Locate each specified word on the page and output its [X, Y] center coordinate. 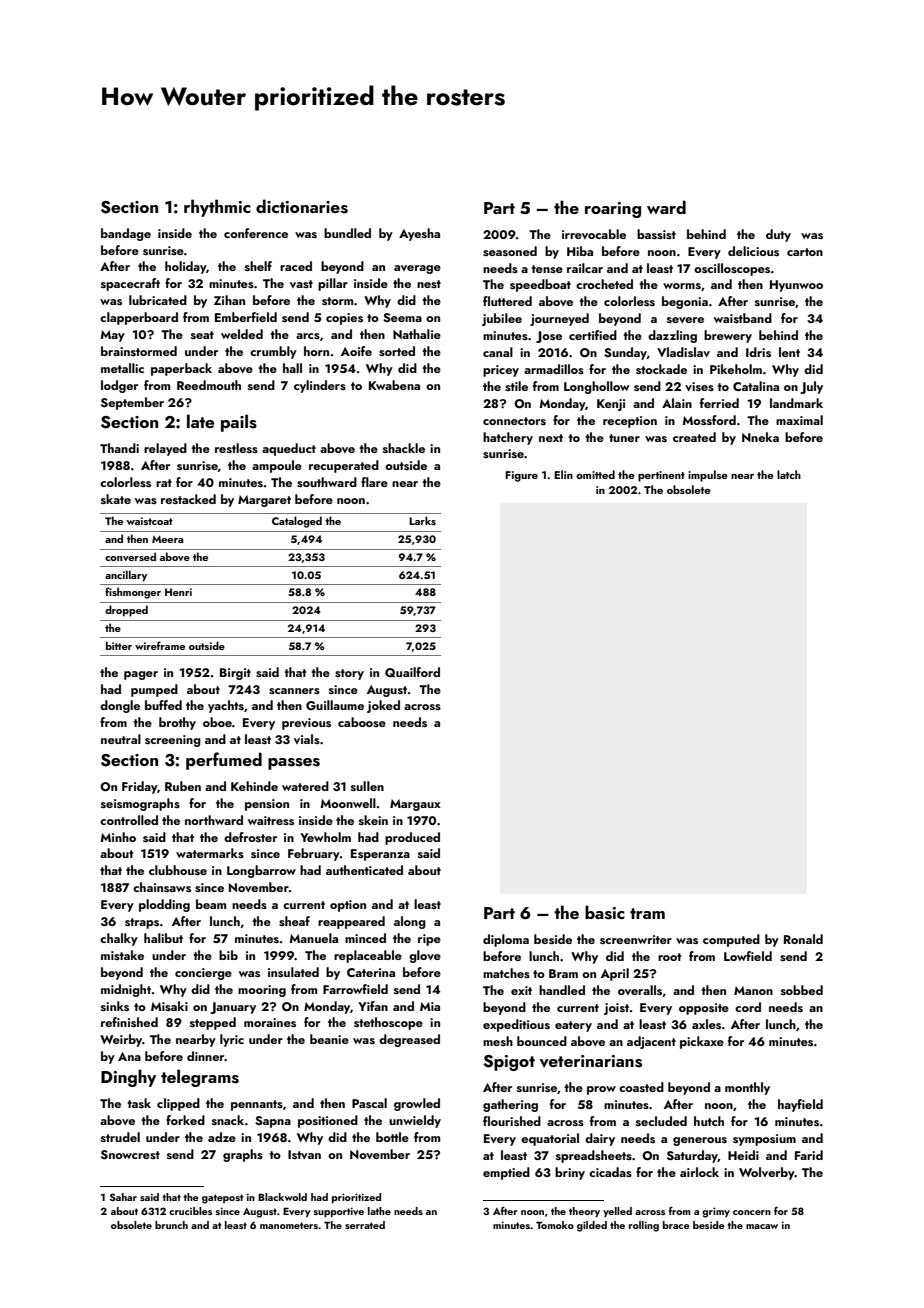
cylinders [320, 386]
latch [789, 474]
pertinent [661, 476]
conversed [130, 556]
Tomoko [555, 1225]
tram [647, 913]
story [349, 674]
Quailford [412, 672]
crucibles [190, 1211]
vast [301, 284]
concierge [203, 974]
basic [605, 912]
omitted [595, 474]
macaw [762, 1226]
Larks [422, 520]
